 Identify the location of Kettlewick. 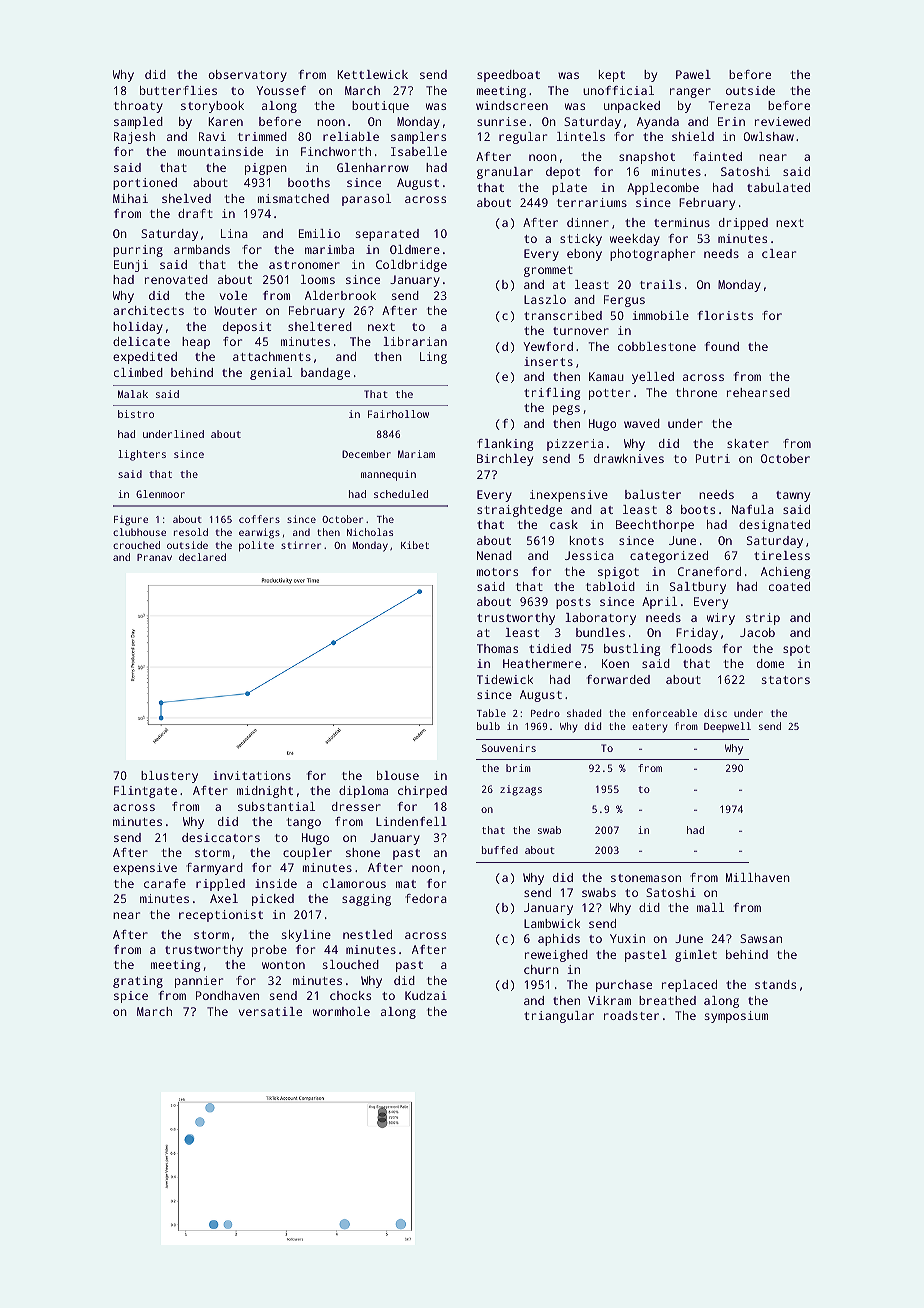
(372, 74).
